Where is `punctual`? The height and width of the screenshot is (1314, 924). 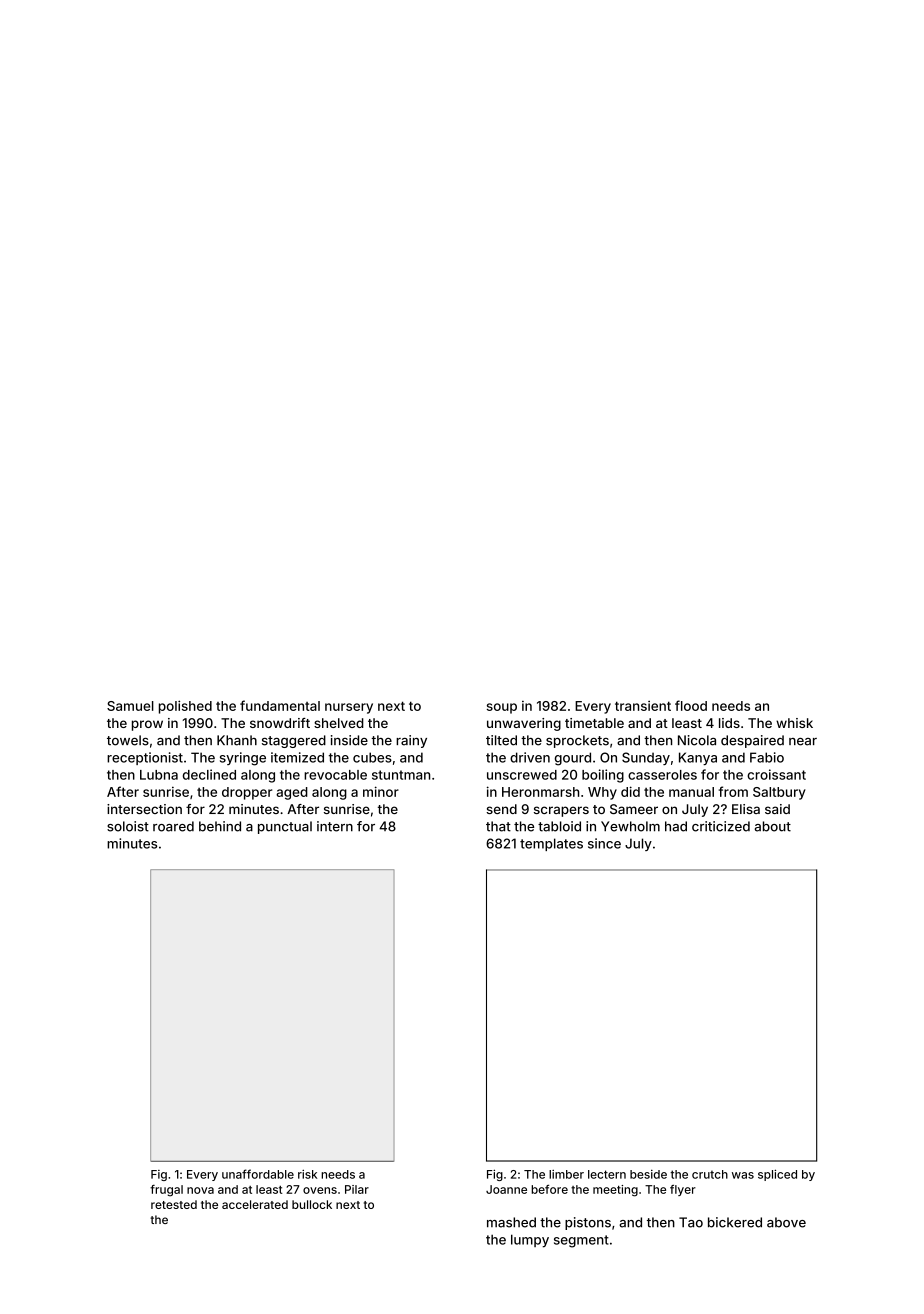 punctual is located at coordinates (285, 827).
